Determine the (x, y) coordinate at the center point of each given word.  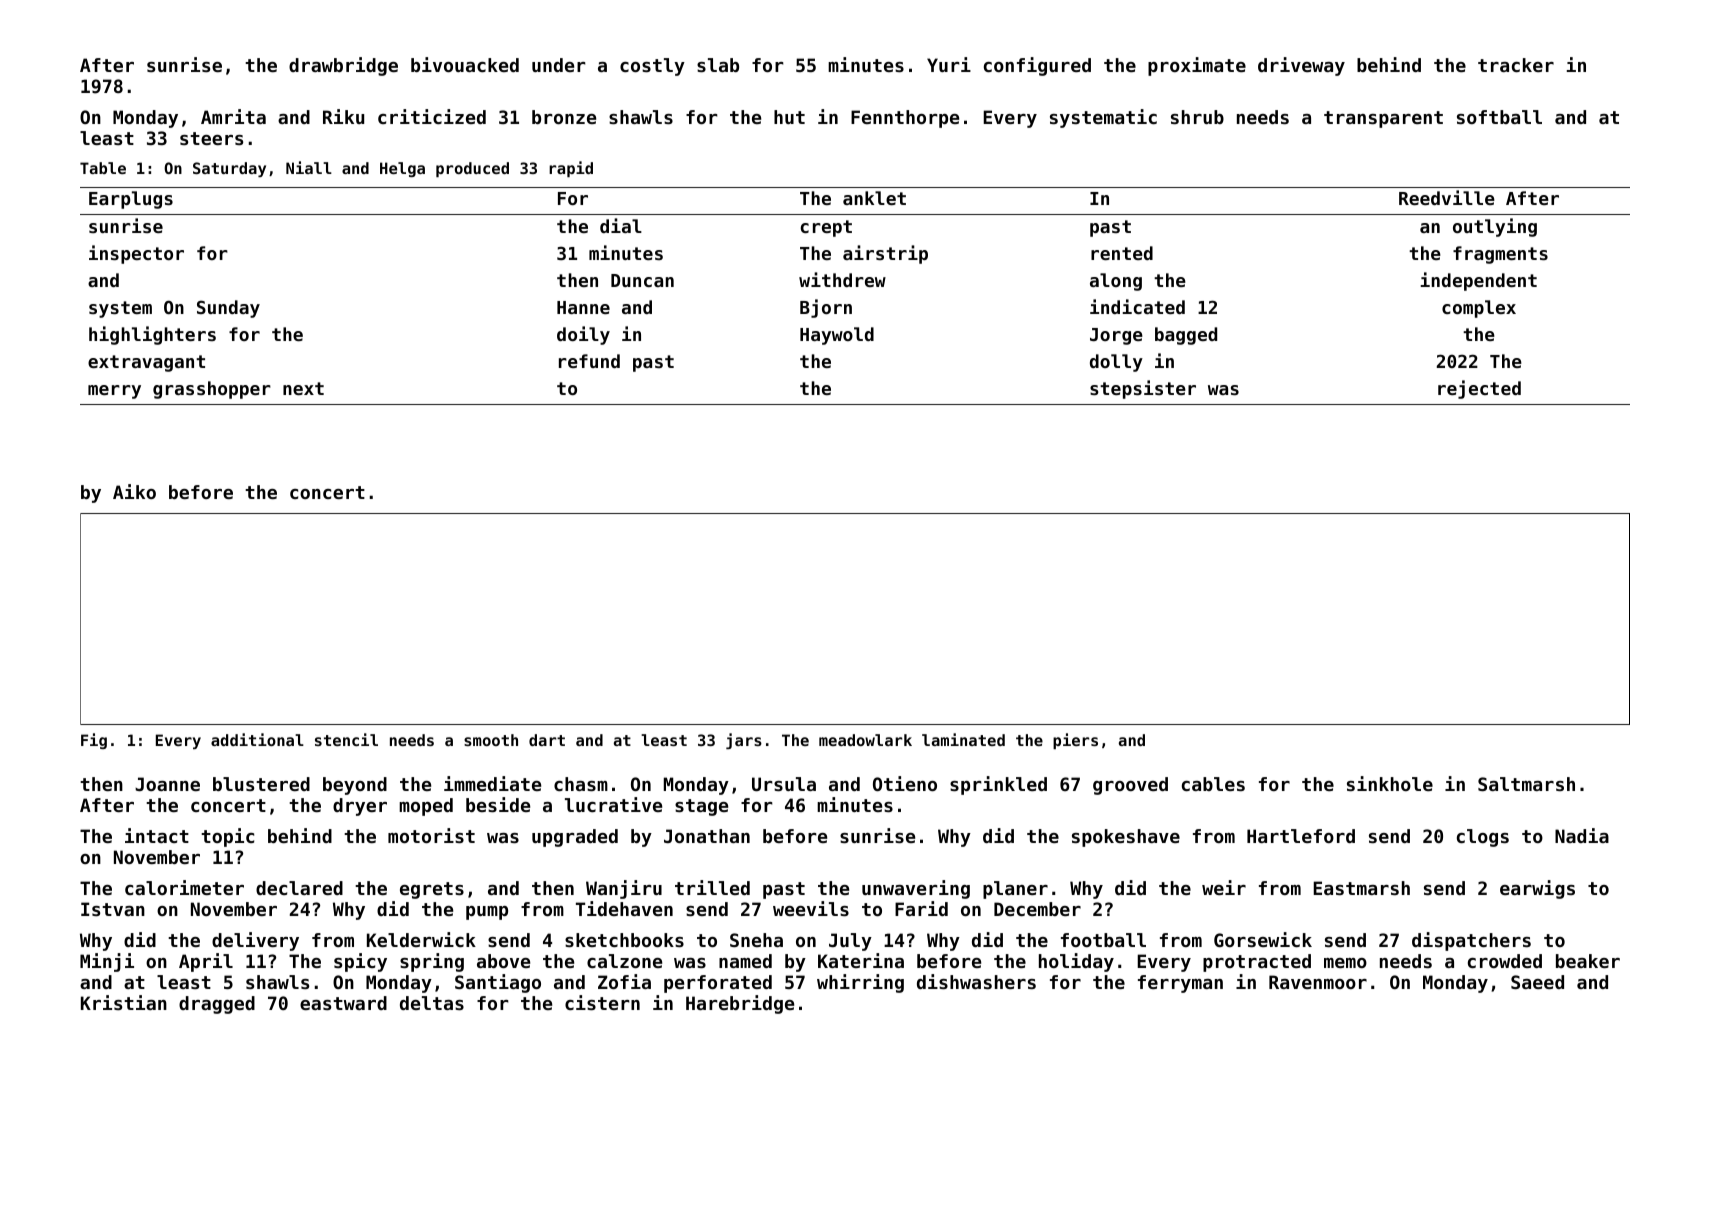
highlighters (152, 335)
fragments (1500, 255)
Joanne (167, 784)
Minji (107, 962)
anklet (874, 198)
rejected (1479, 389)
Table (103, 168)
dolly (1116, 363)
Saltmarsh (1526, 784)
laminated (963, 739)
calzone (624, 961)
